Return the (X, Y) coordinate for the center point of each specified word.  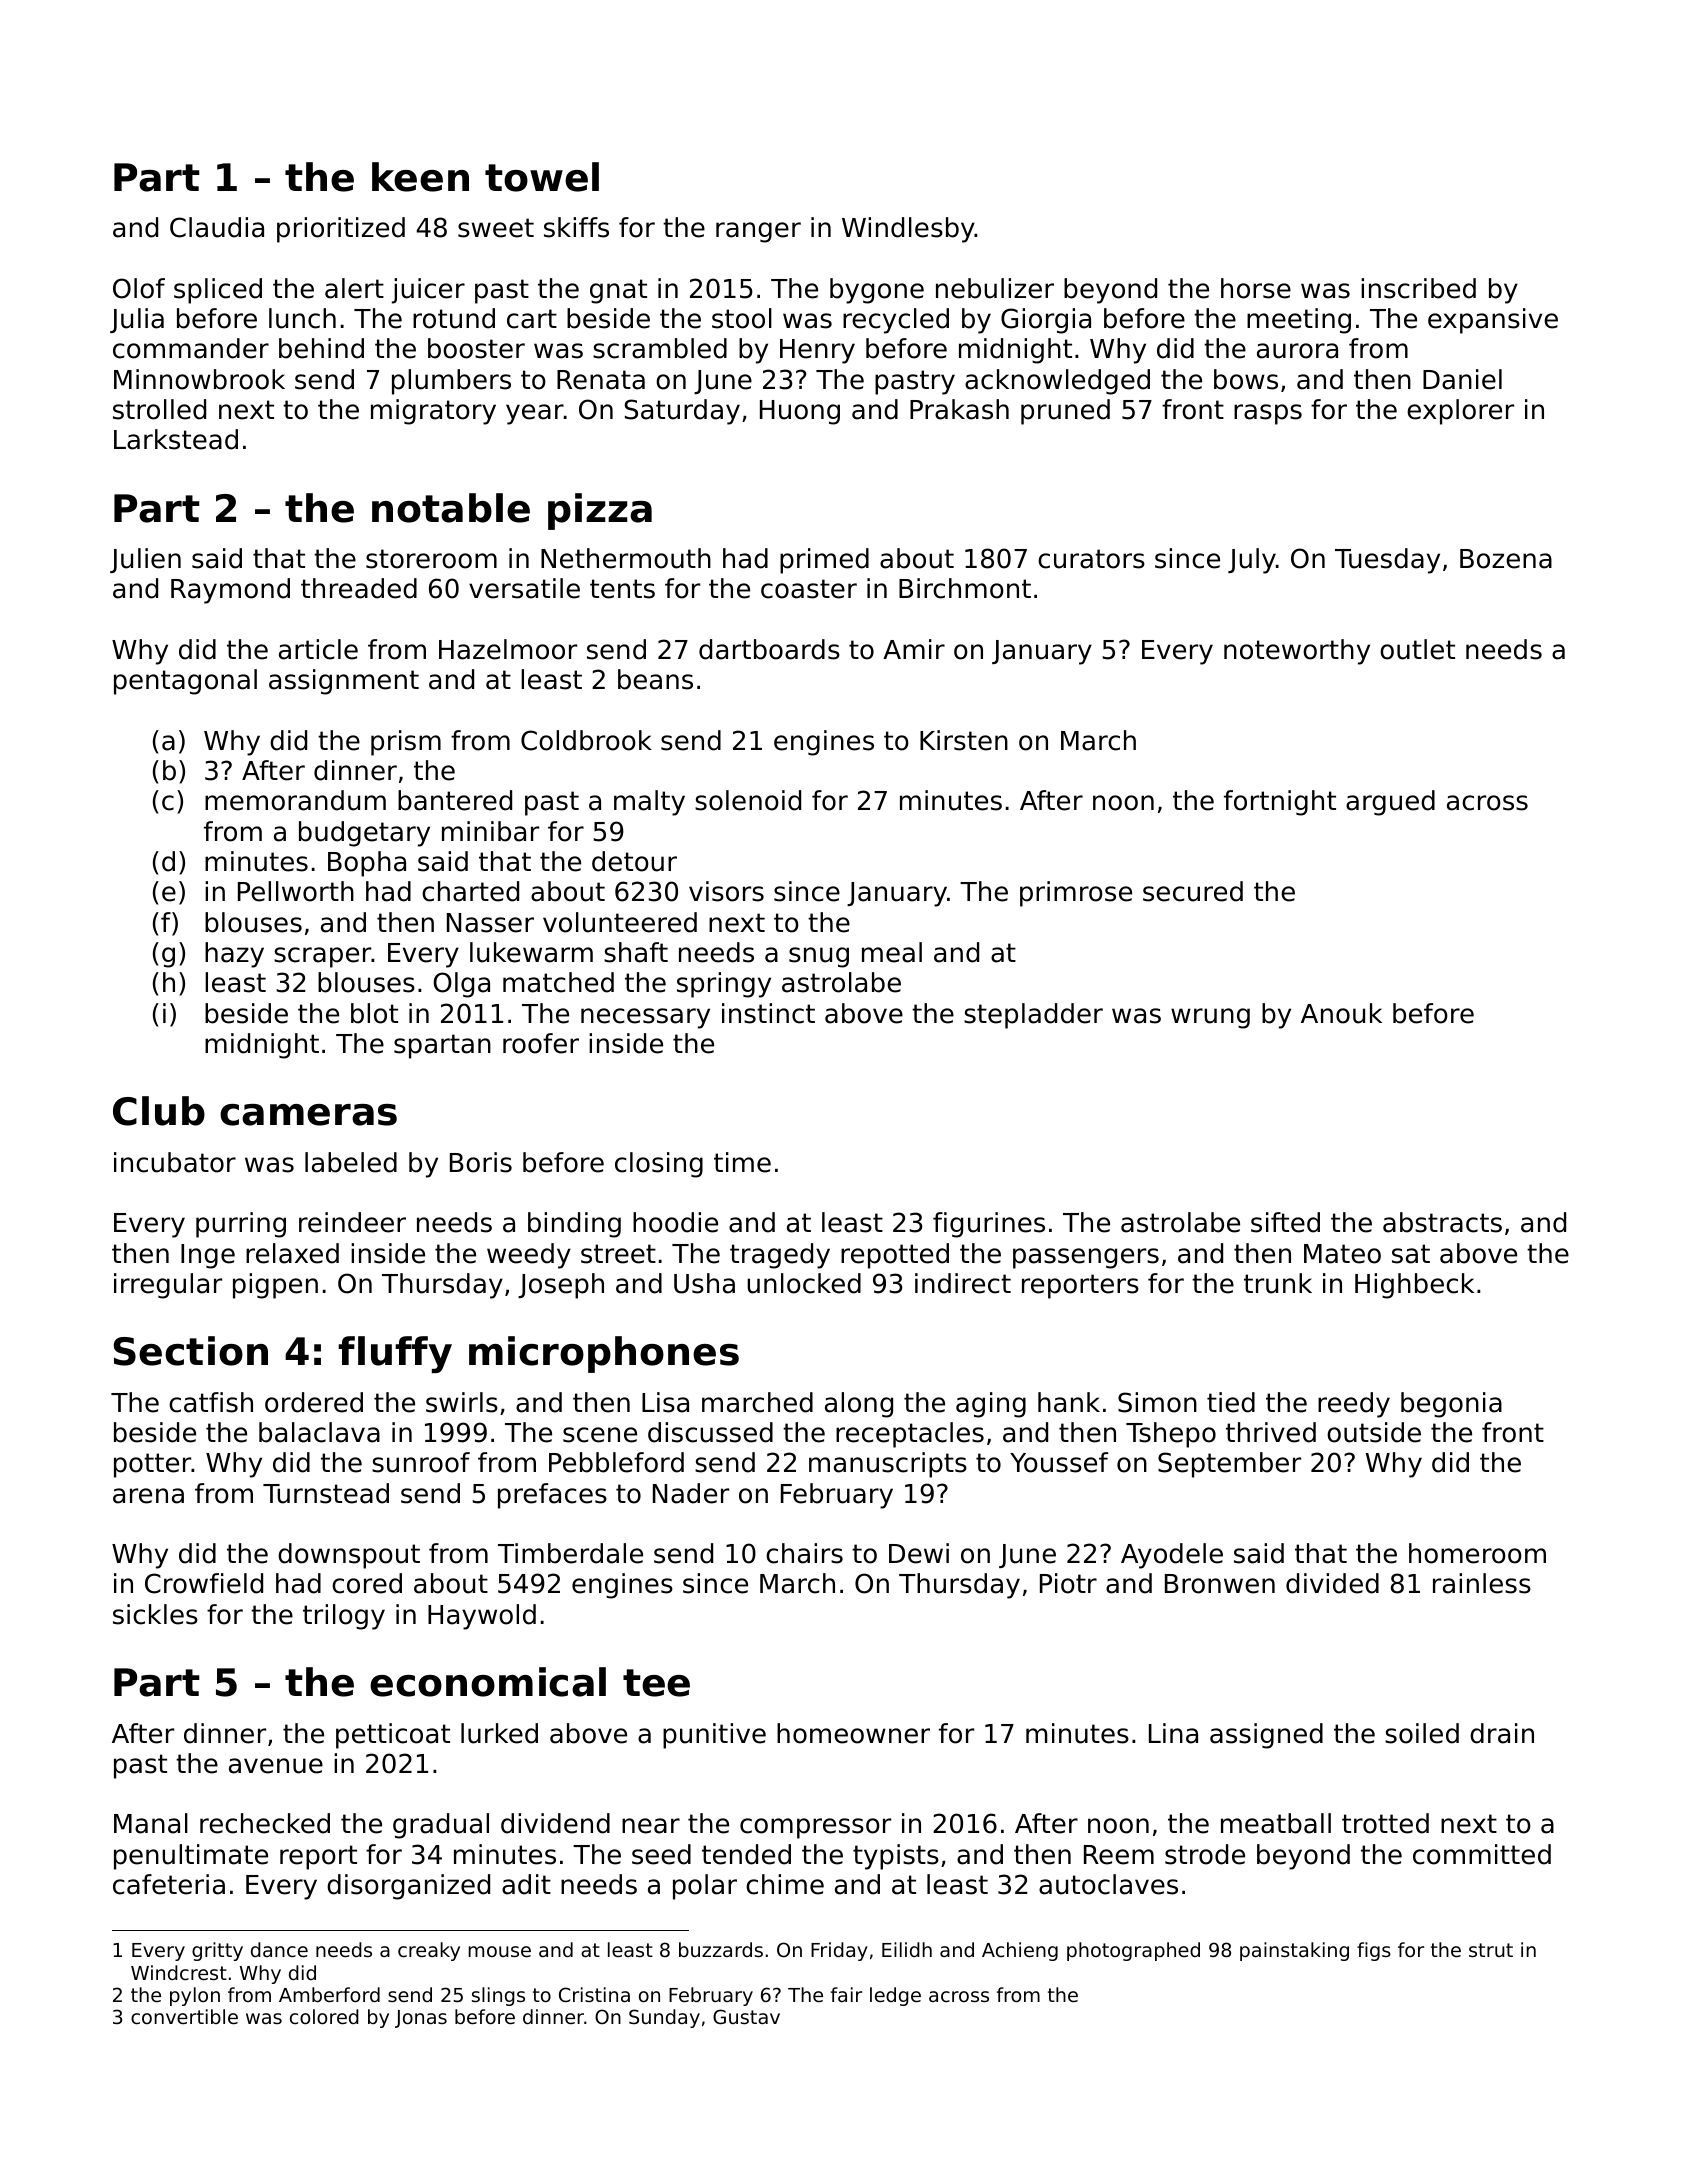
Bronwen (1220, 1584)
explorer (1460, 412)
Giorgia (1046, 321)
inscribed (1418, 288)
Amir (914, 649)
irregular (168, 1286)
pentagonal (185, 682)
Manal (151, 1823)
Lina (1173, 1733)
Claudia (217, 227)
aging (991, 1405)
